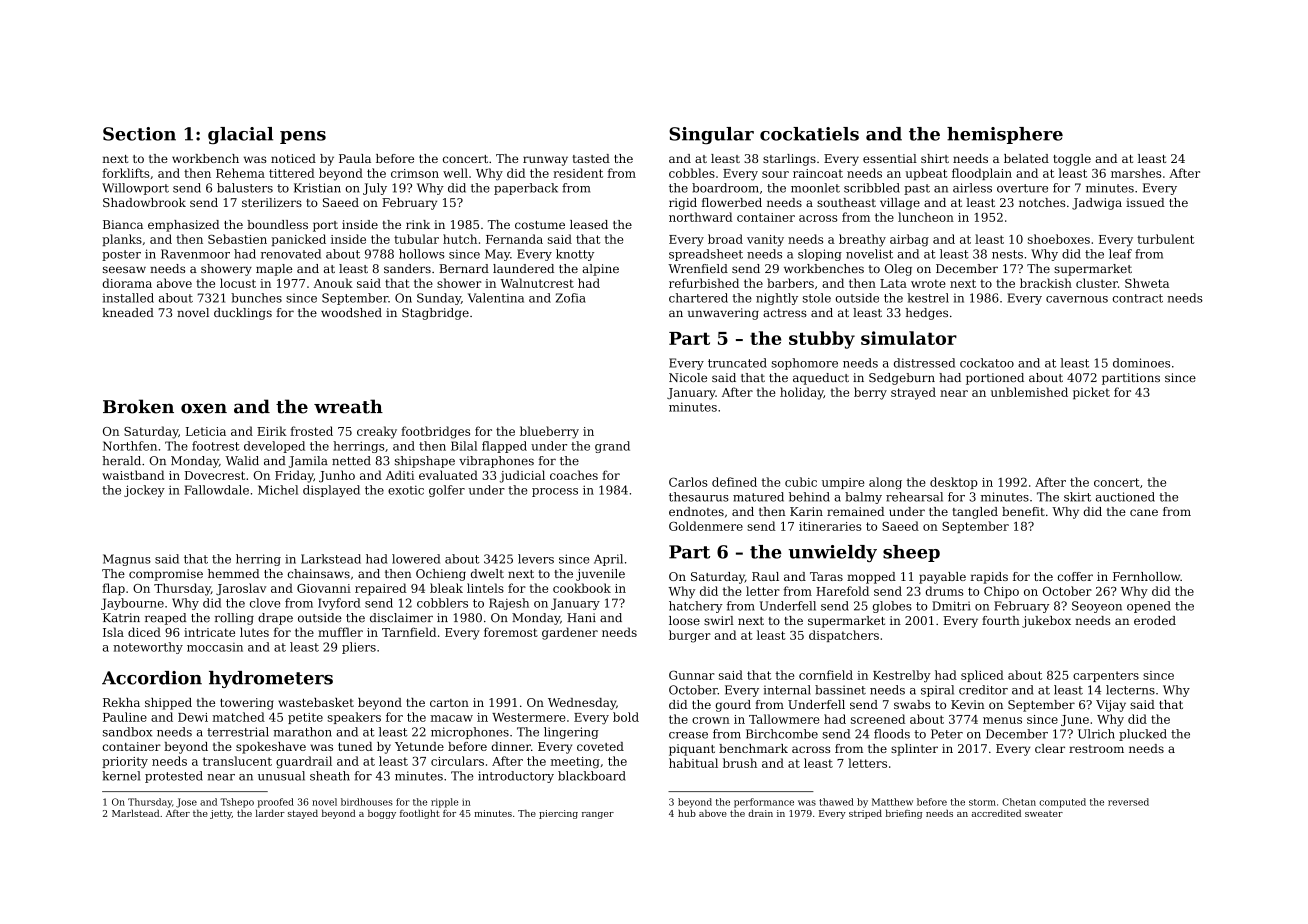 The image size is (1308, 924). What do you see at coordinates (331, 559) in the document?
I see `Larkstead` at bounding box center [331, 559].
